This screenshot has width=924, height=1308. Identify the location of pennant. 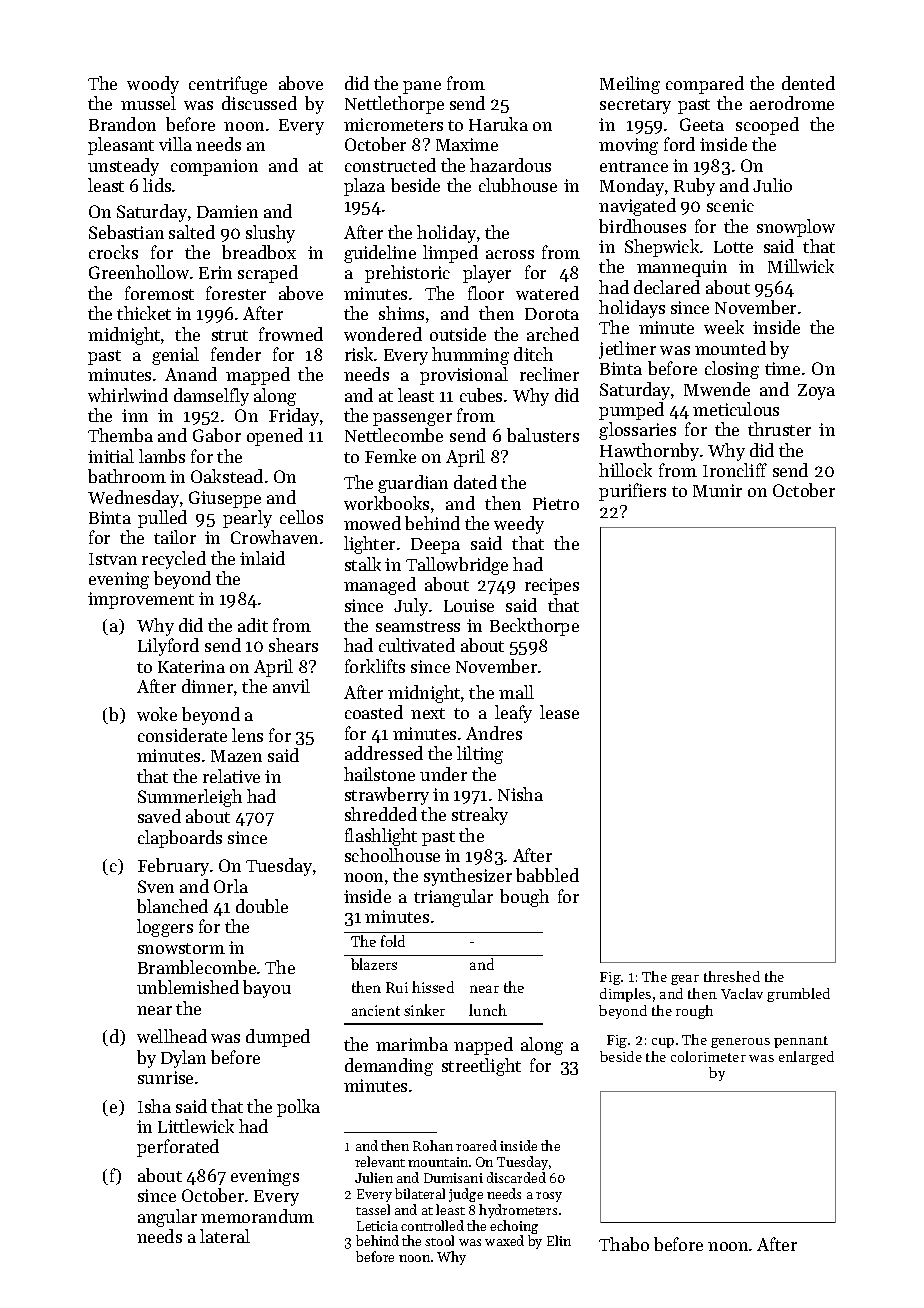
(801, 1042).
